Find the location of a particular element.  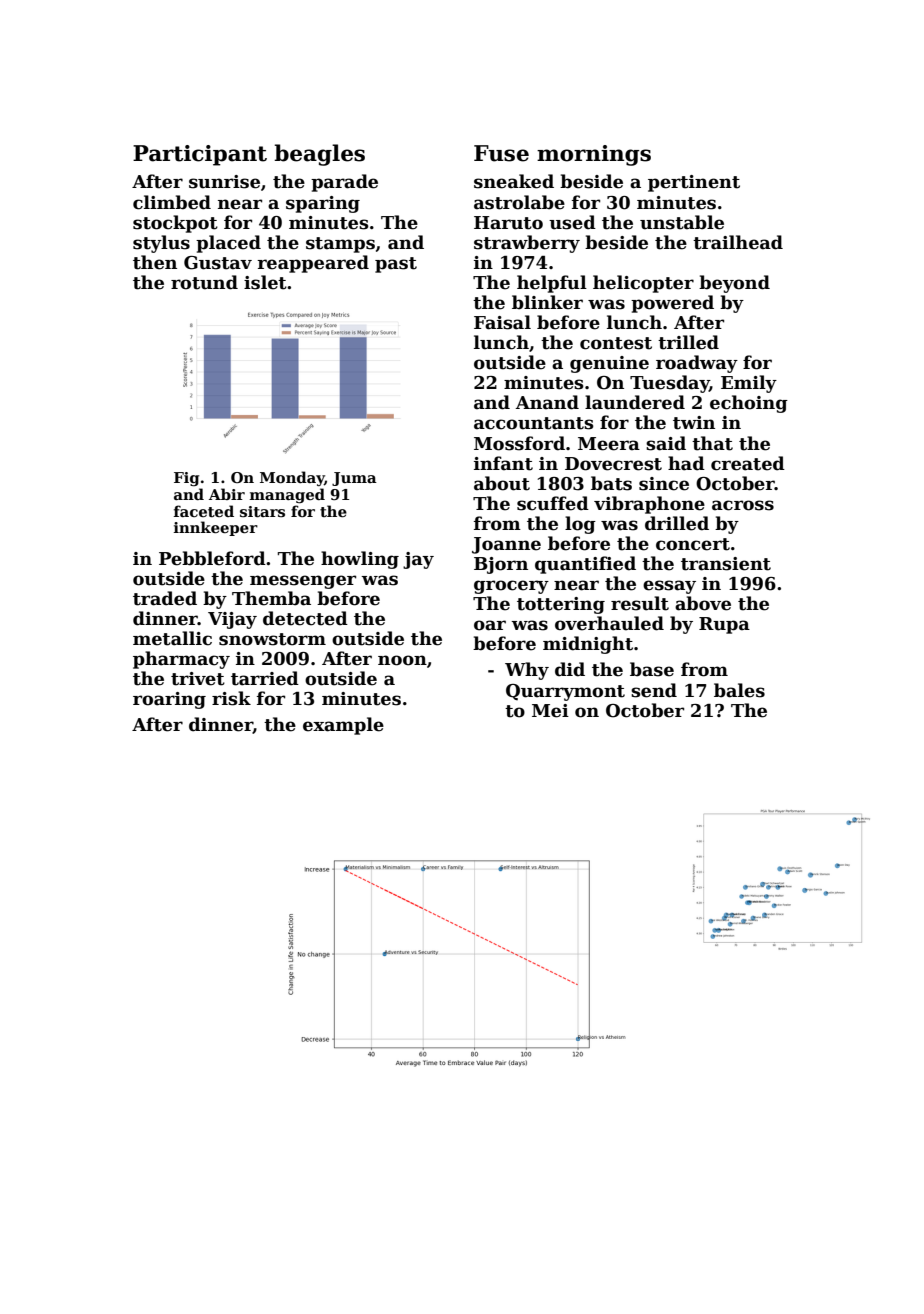

howling is located at coordinates (360, 560).
